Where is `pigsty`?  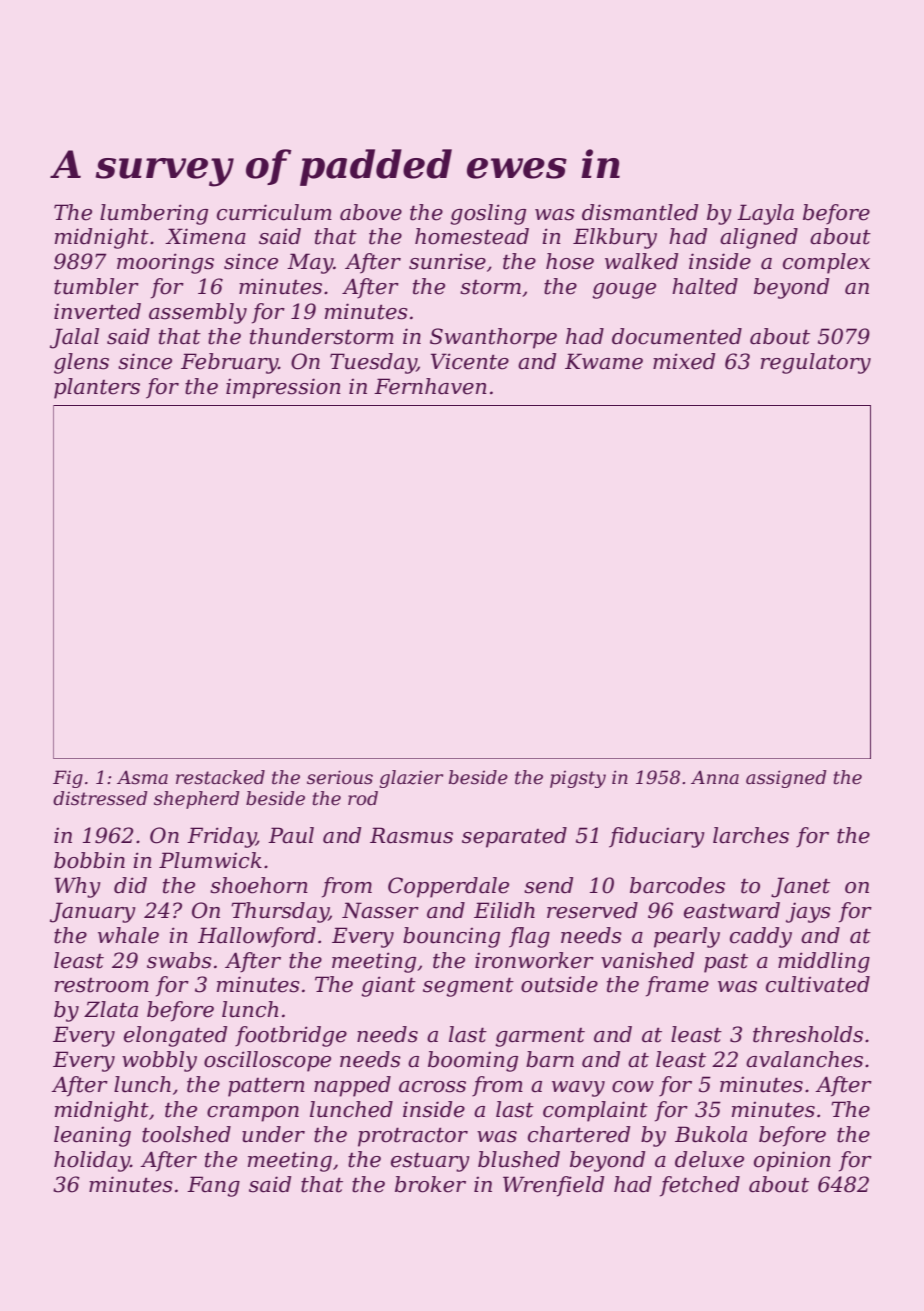
pigsty is located at coordinates (578, 779).
